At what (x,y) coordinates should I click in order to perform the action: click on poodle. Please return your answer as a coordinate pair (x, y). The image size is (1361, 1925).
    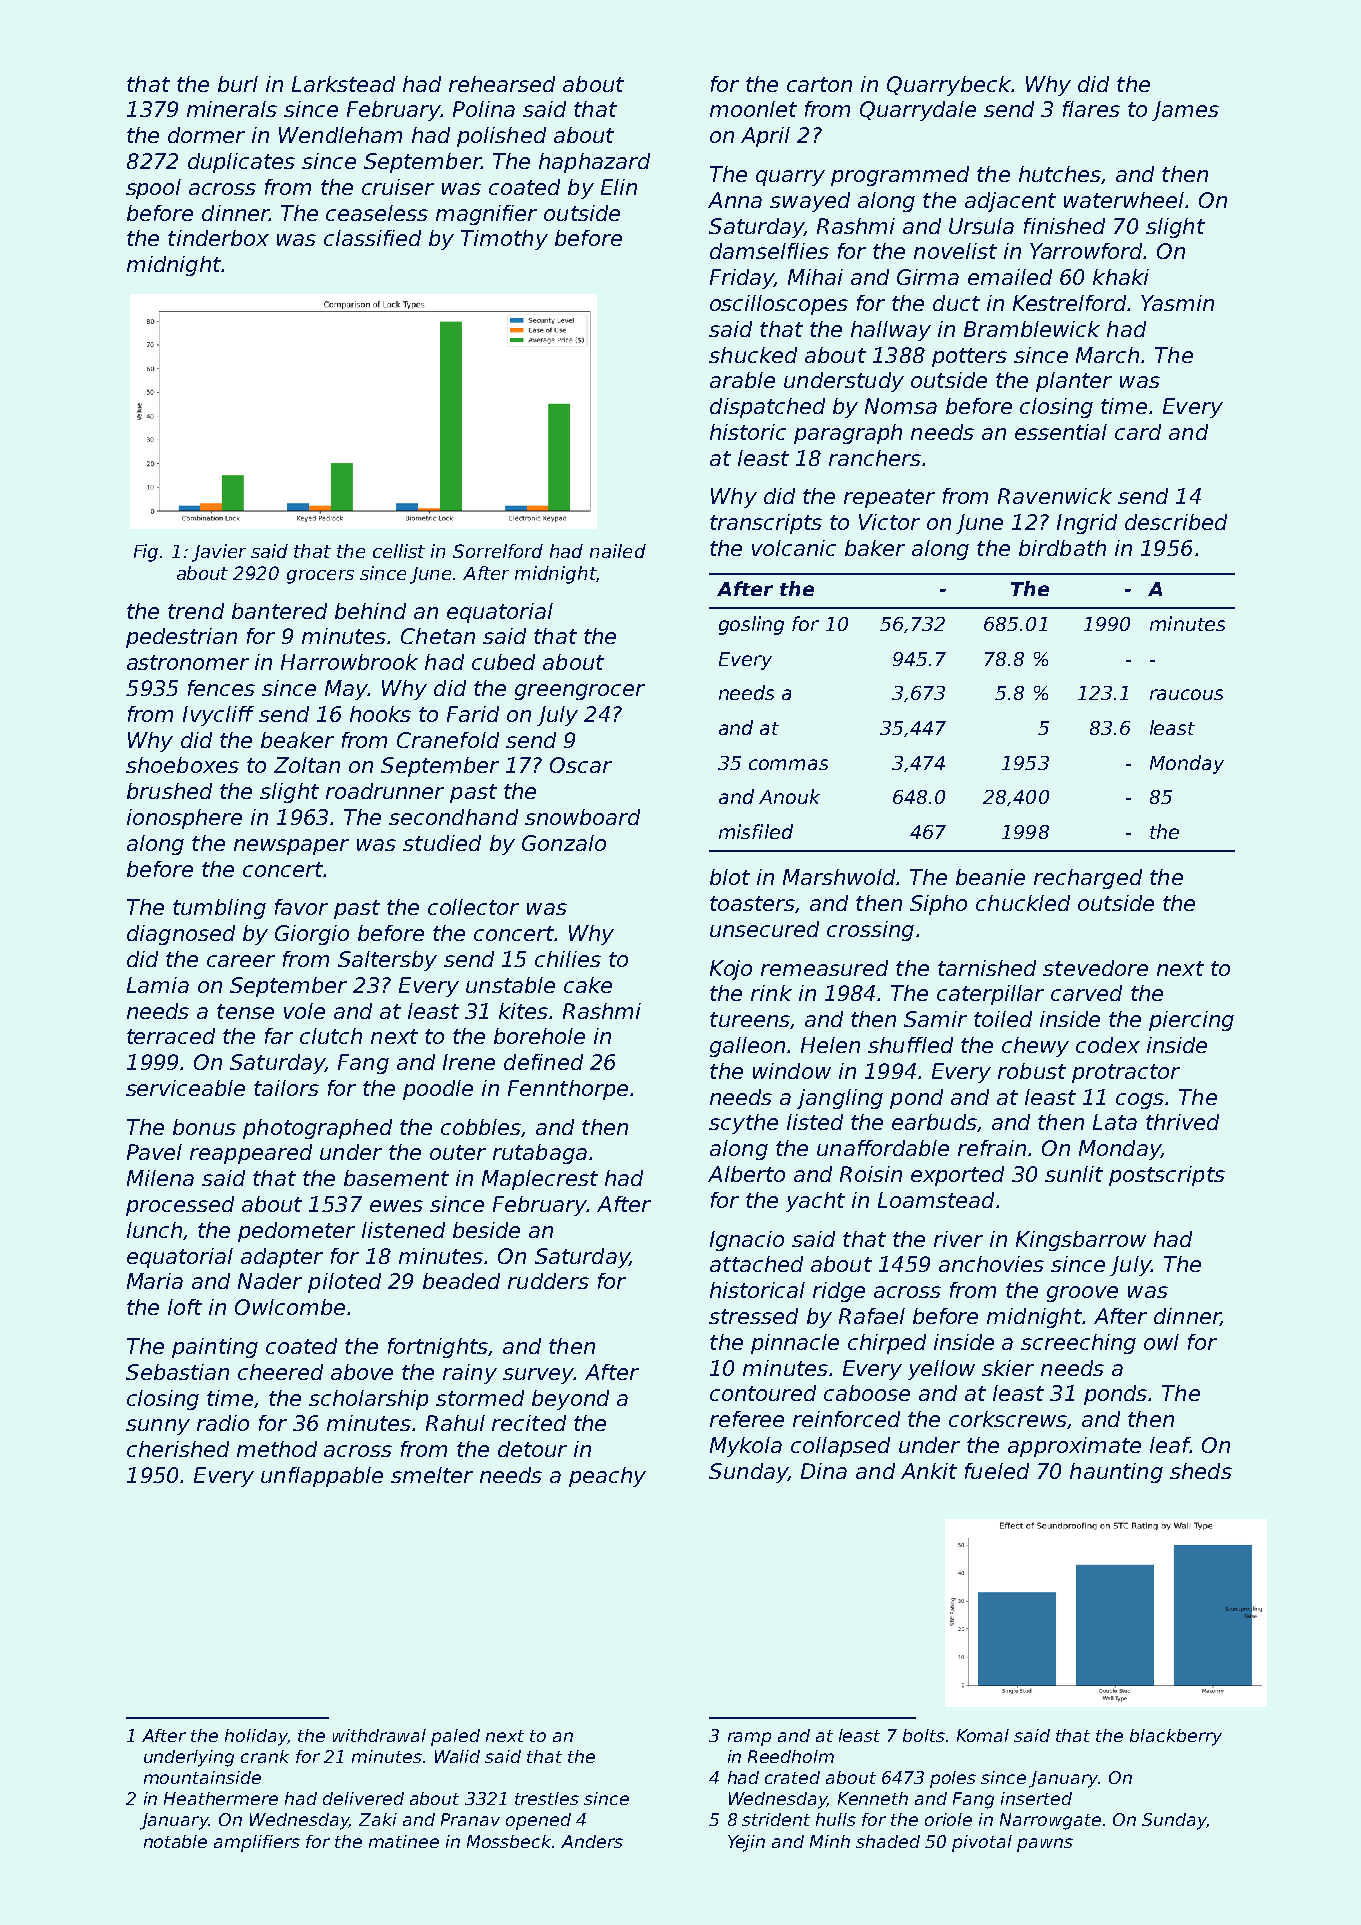
    Looking at the image, I should click on (438, 1090).
